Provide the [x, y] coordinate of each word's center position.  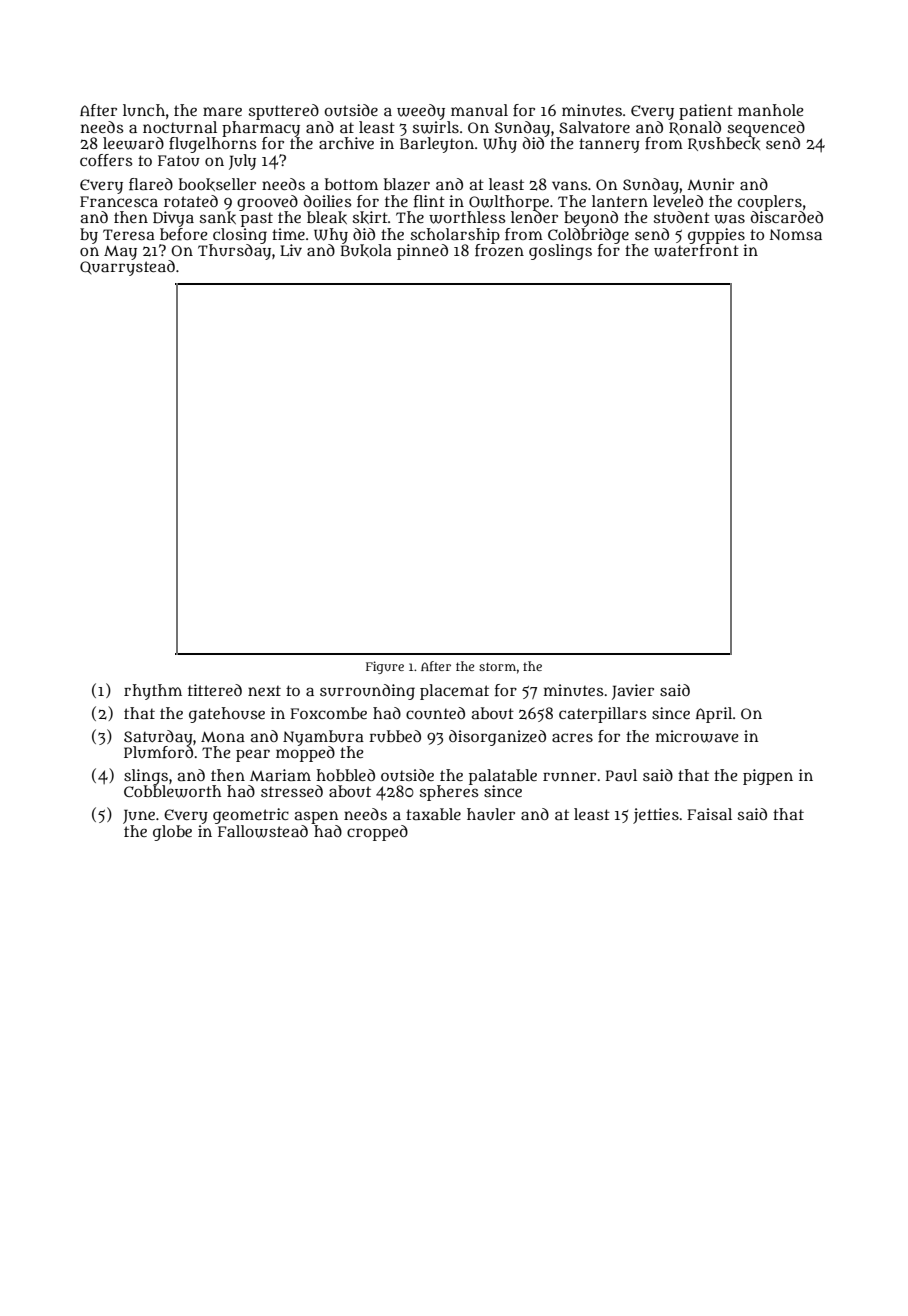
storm [497, 666]
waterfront [696, 250]
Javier [633, 692]
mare [222, 111]
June [139, 816]
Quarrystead [127, 268]
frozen [499, 250]
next [264, 690]
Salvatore [594, 127]
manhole [771, 110]
